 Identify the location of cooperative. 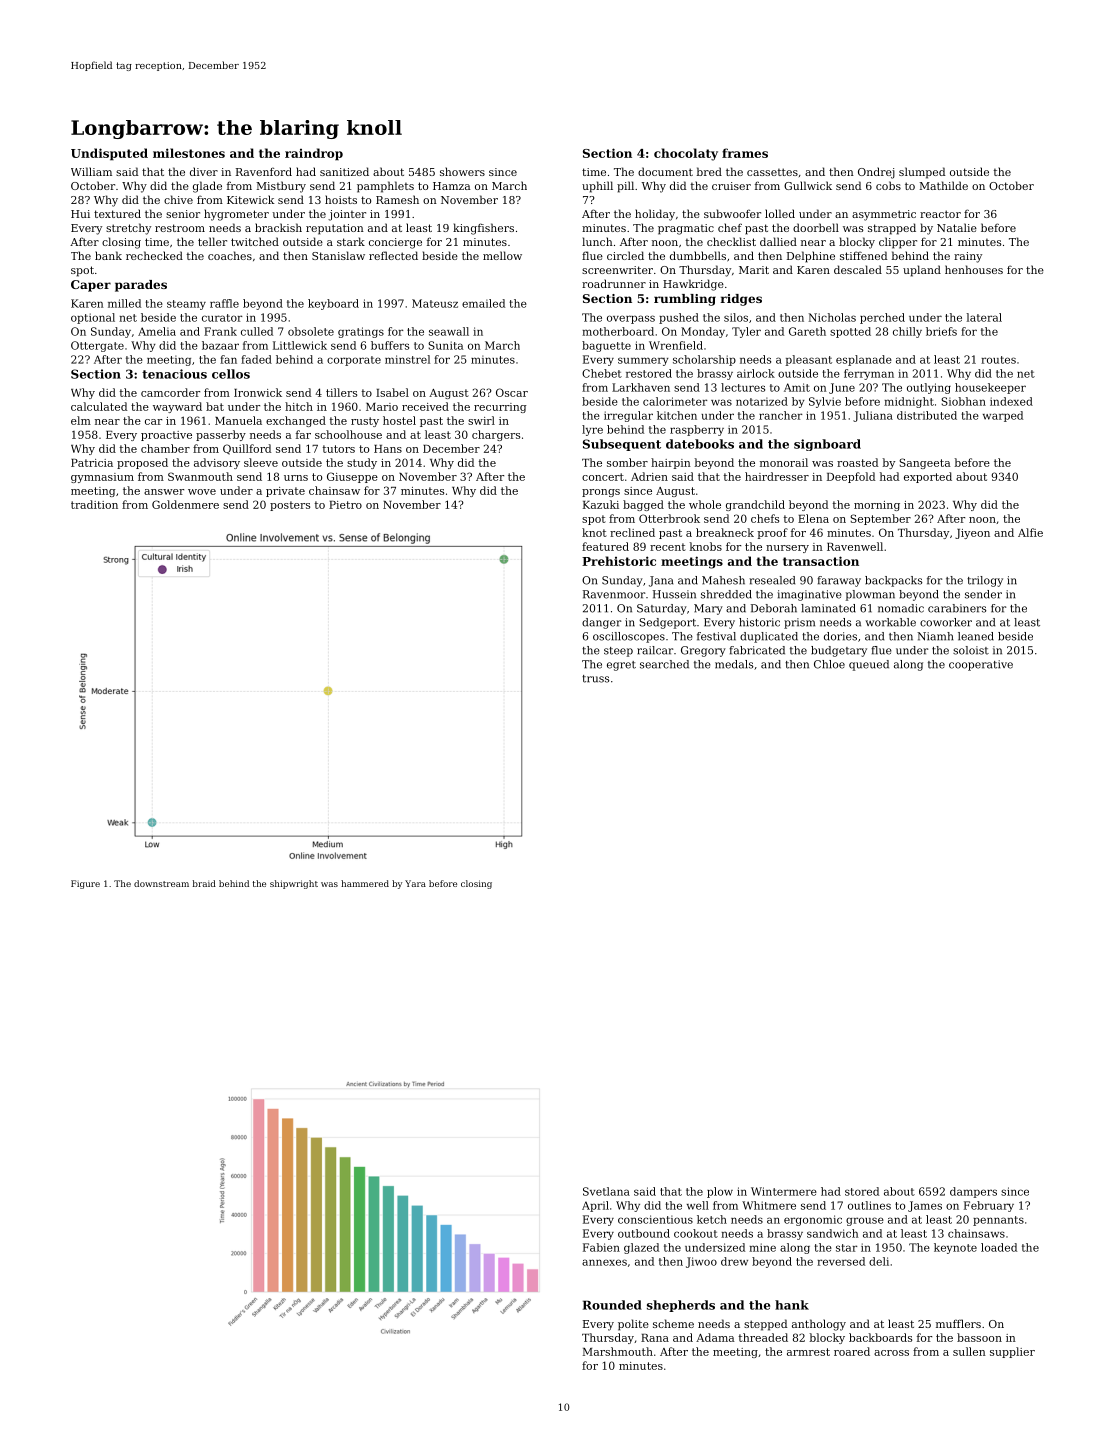
(981, 665).
